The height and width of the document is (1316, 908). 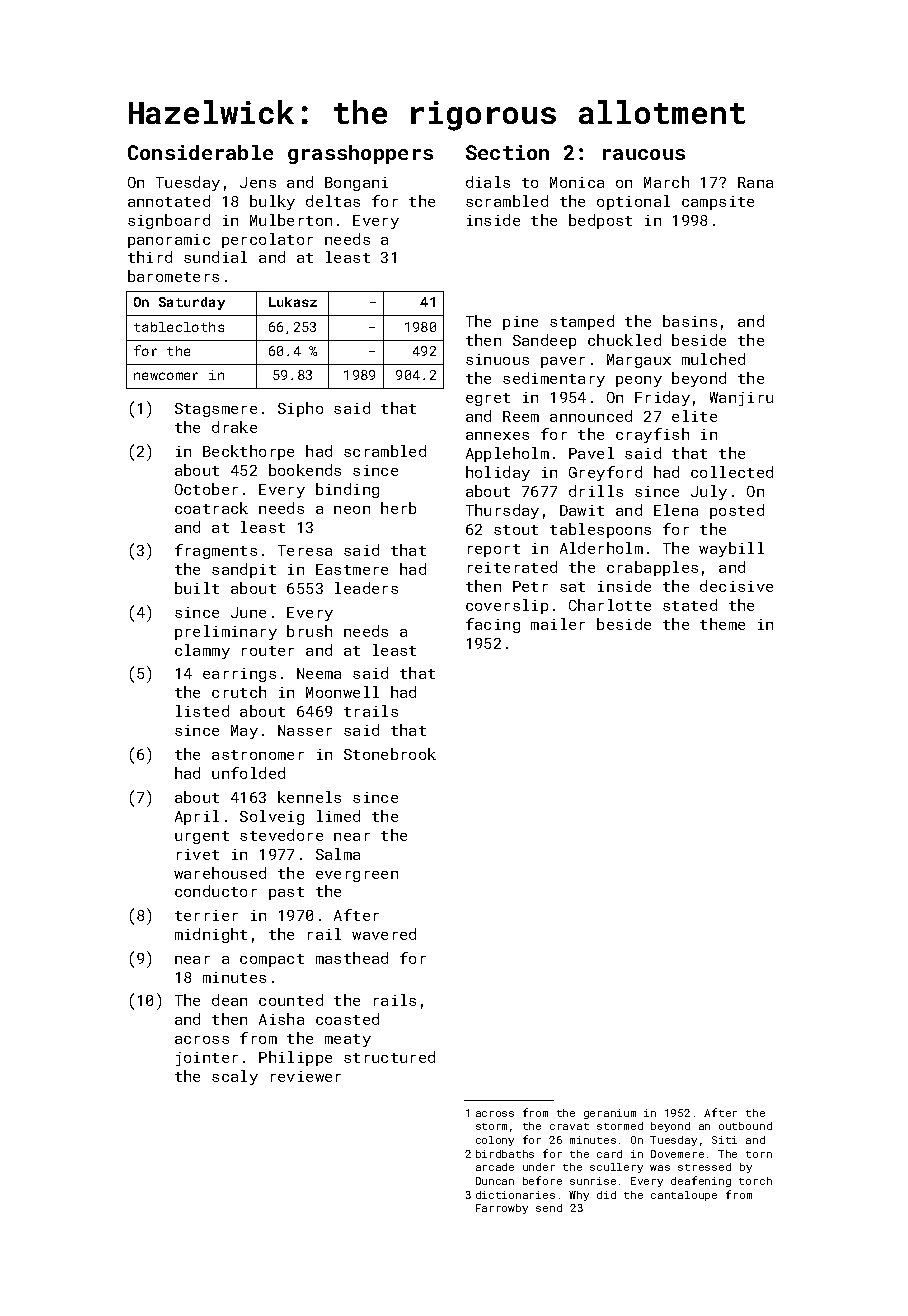 I want to click on raucous, so click(x=644, y=154).
